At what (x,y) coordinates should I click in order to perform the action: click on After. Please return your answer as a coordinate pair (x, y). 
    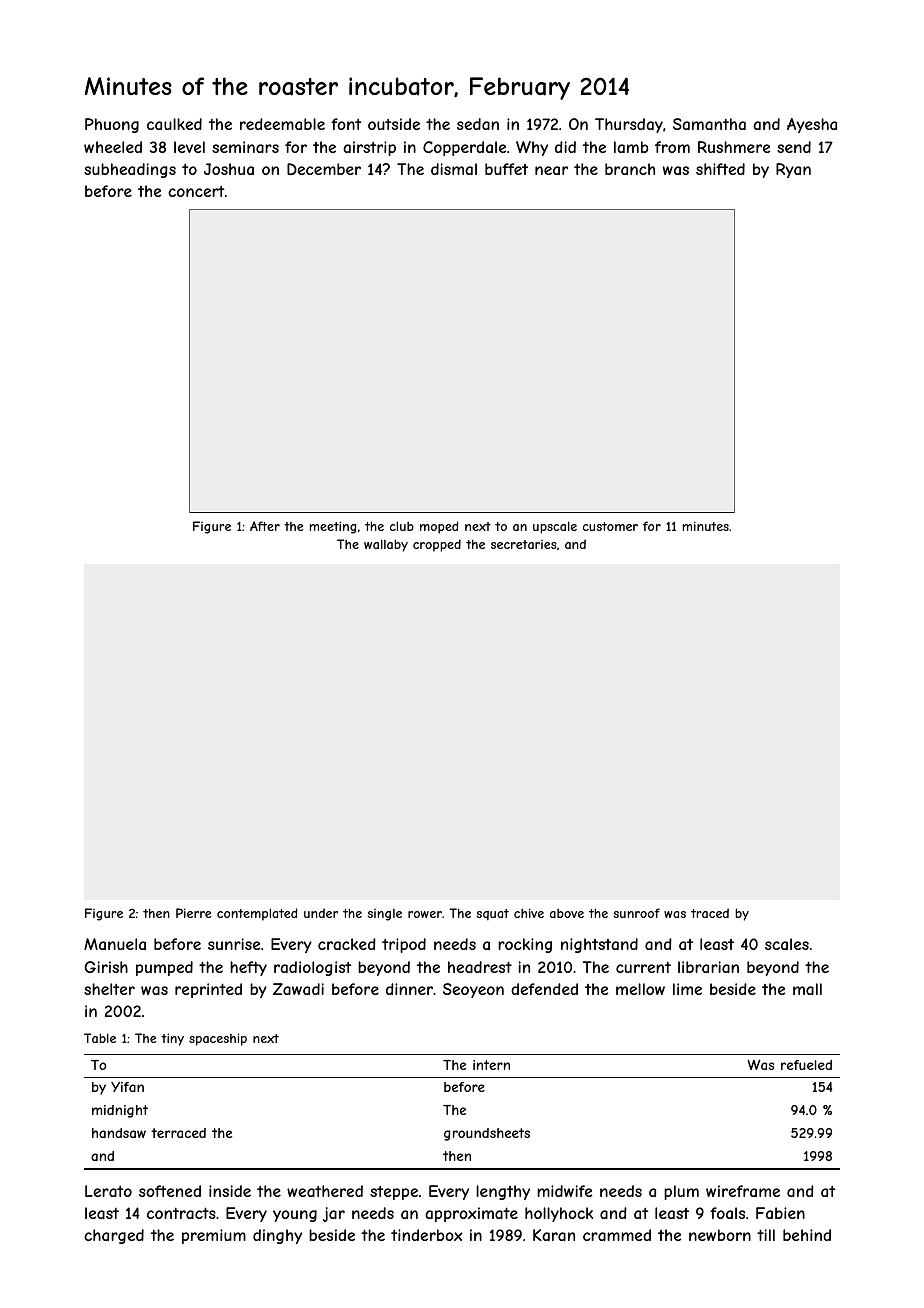
    Looking at the image, I should click on (265, 526).
